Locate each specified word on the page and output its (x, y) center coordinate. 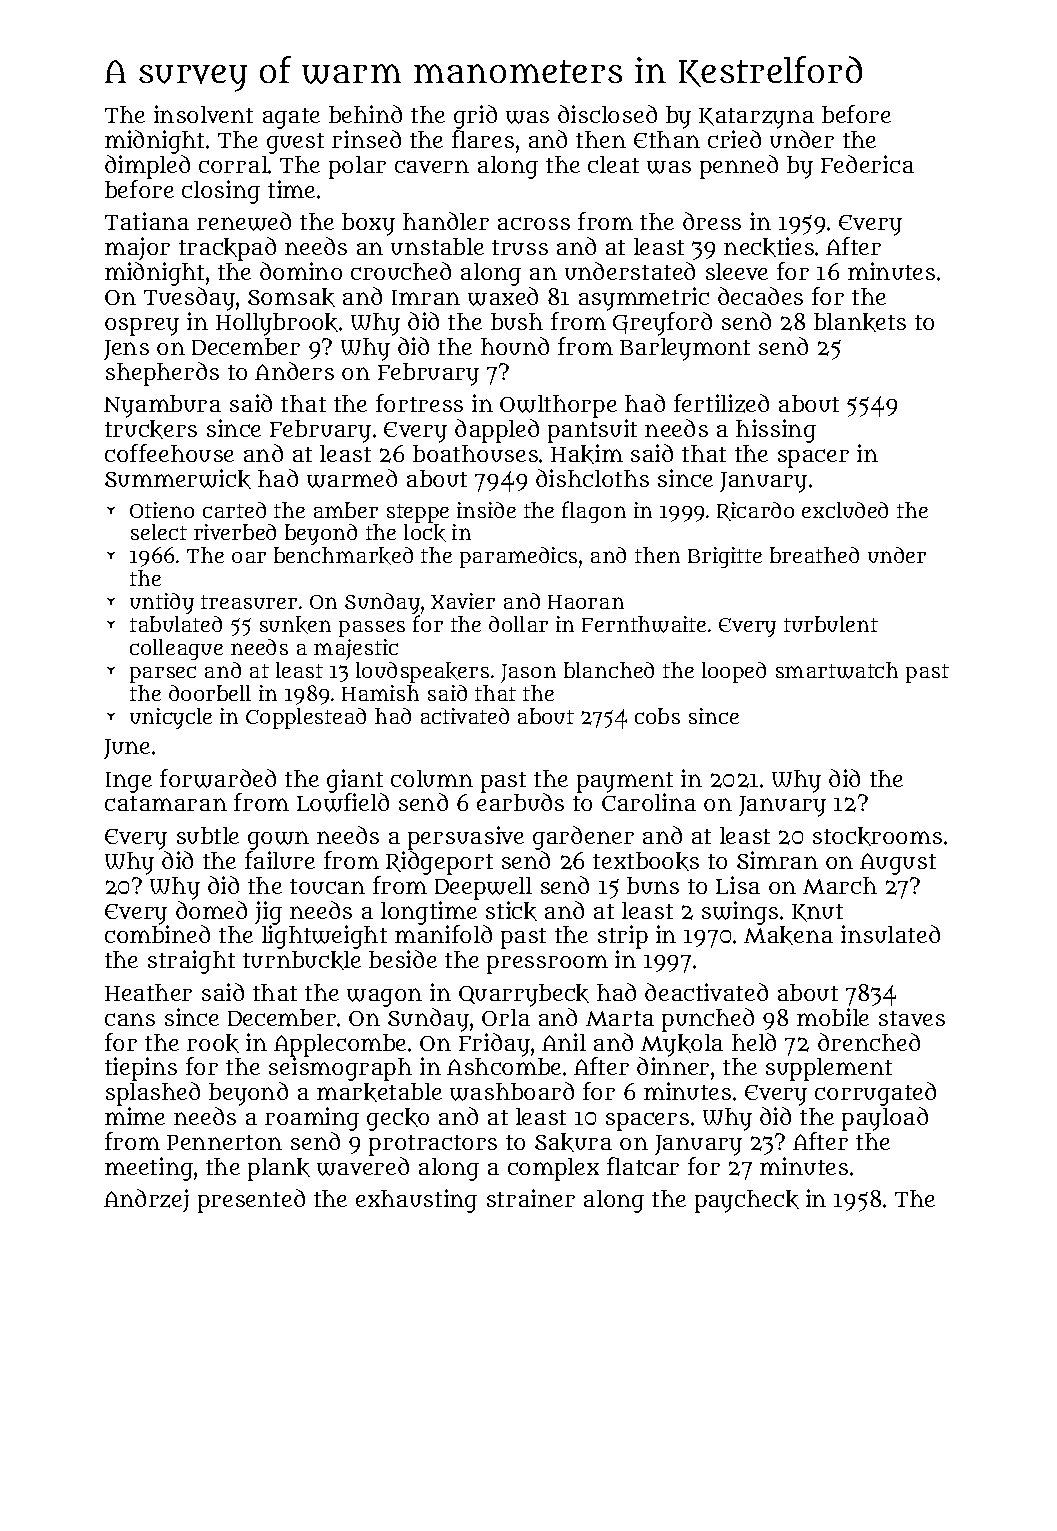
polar (357, 167)
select (159, 532)
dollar (518, 624)
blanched (609, 670)
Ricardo (755, 511)
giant (355, 781)
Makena (788, 935)
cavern (432, 166)
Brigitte (725, 557)
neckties (769, 247)
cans (130, 1019)
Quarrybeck (524, 995)
